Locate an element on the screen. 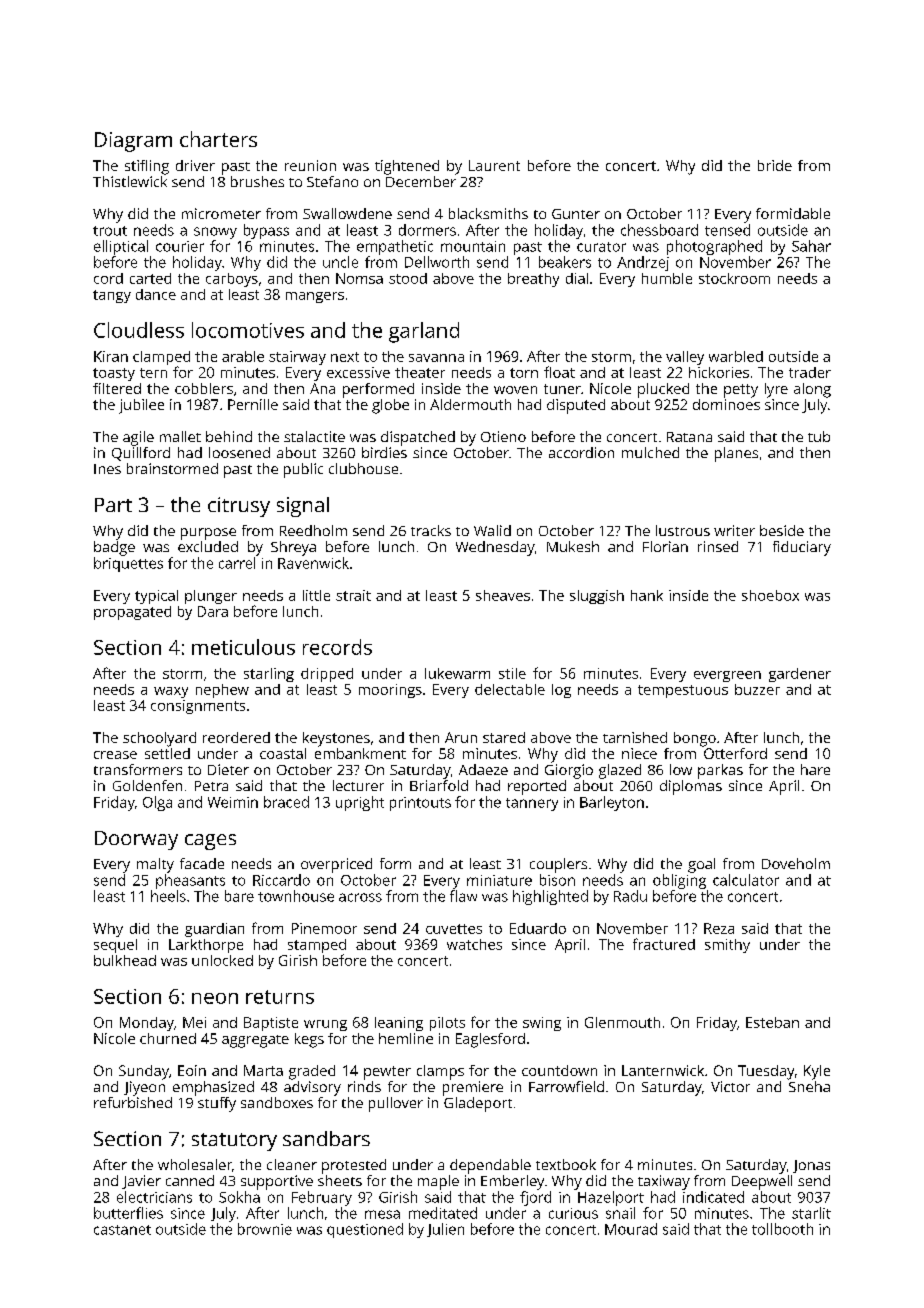 This screenshot has width=924, height=1308. hare is located at coordinates (815, 769).
